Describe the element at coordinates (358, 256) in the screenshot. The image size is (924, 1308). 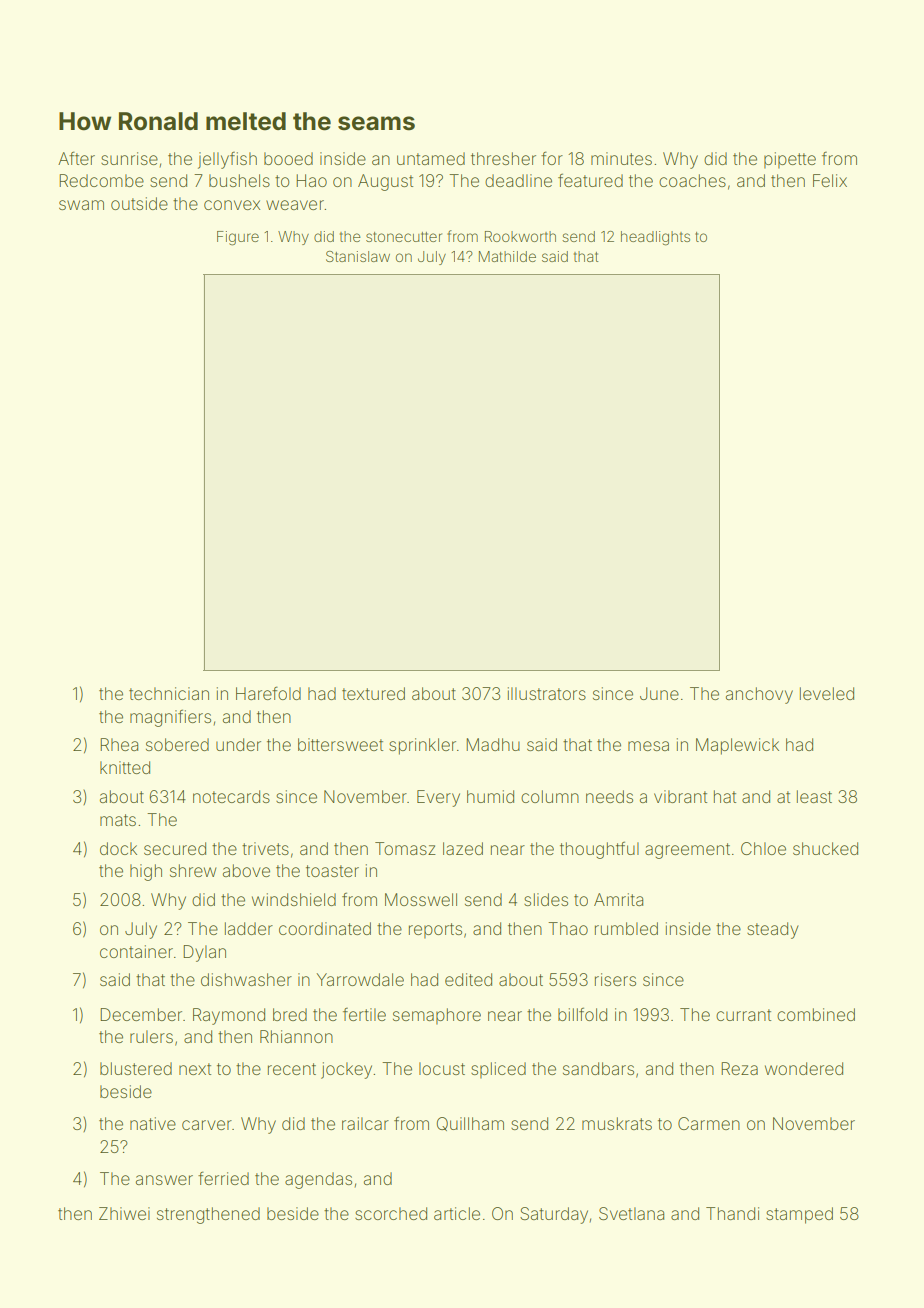
I see `Stanislaw` at that location.
